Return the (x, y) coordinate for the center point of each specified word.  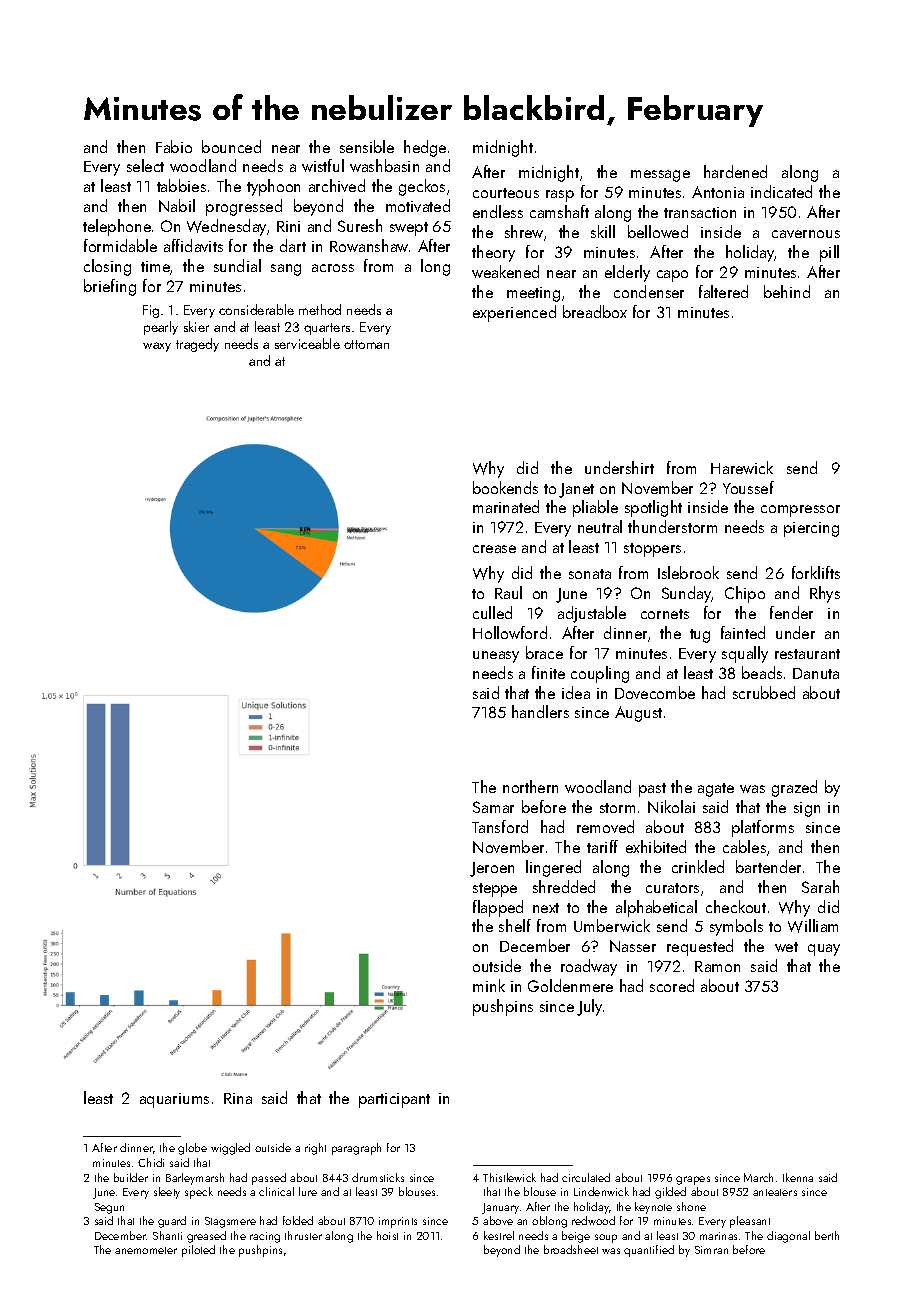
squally (745, 654)
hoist (387, 1235)
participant (394, 1100)
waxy (157, 347)
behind (787, 291)
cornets (665, 614)
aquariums (174, 1100)
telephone (117, 227)
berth (827, 1235)
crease (494, 549)
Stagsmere (230, 1222)
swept (409, 229)
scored (672, 985)
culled (492, 612)
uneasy (496, 657)
